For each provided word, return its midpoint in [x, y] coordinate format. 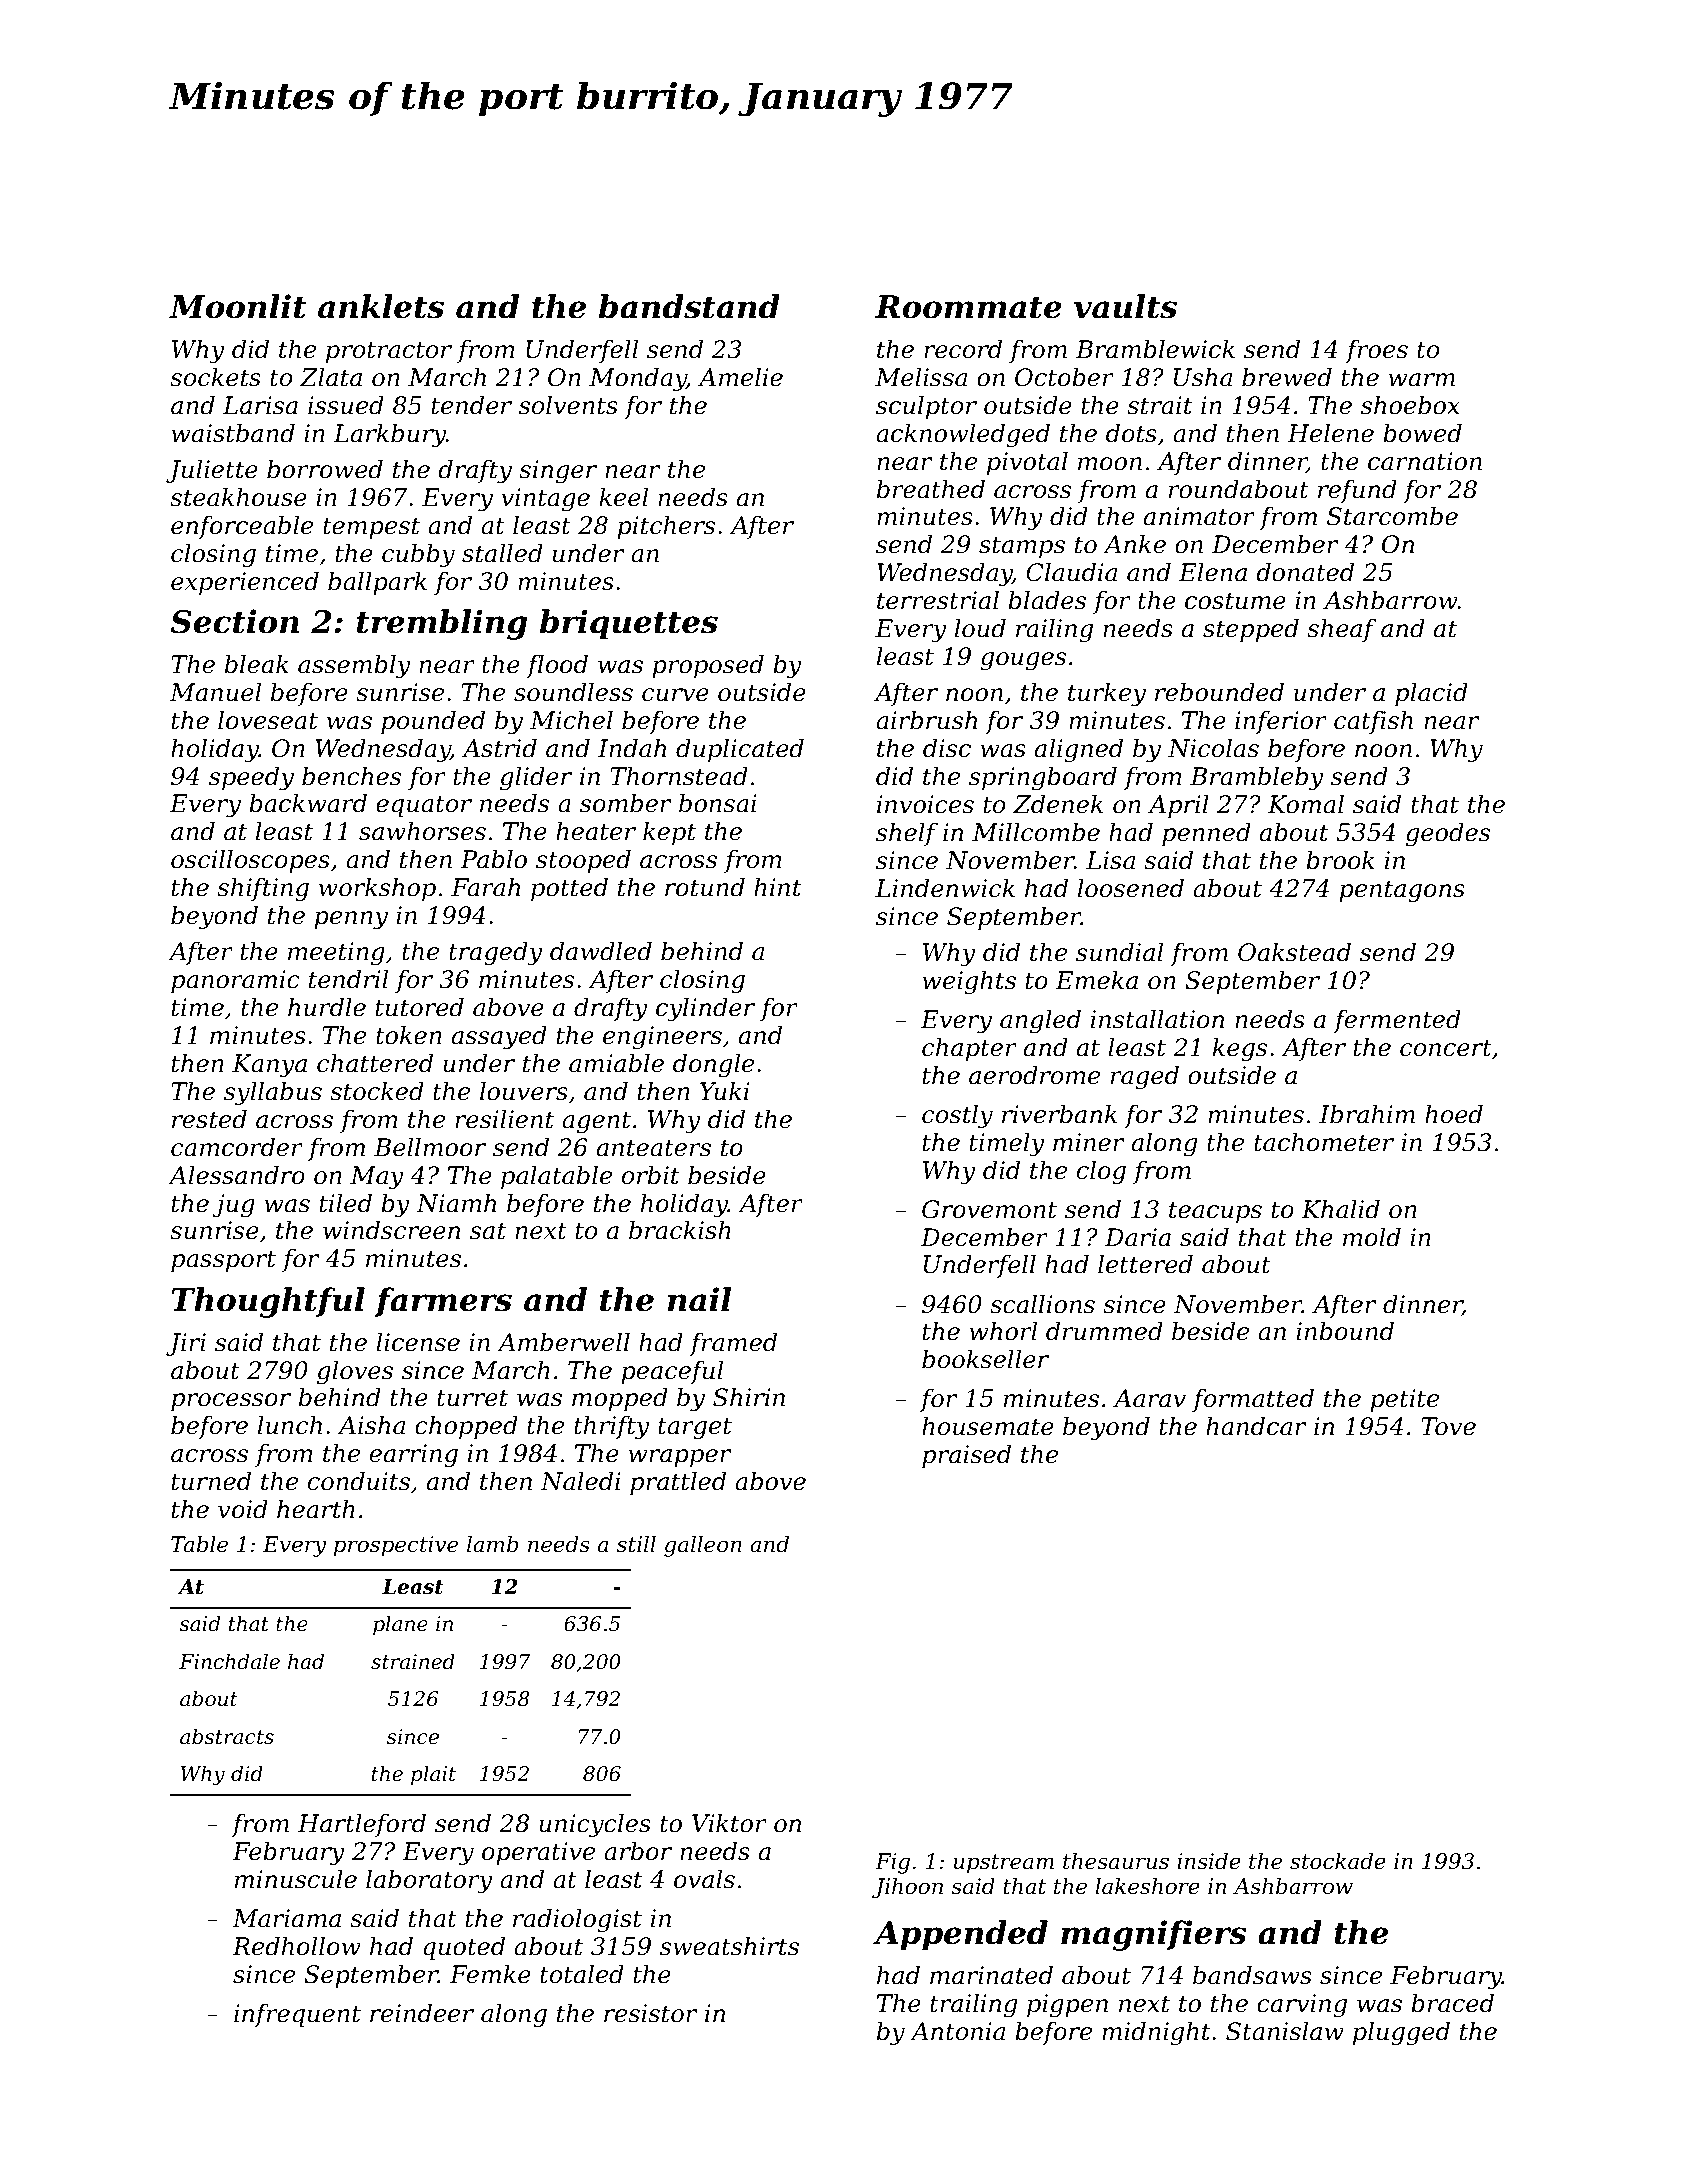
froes [1376, 351]
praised [966, 1456]
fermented [1397, 1021]
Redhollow [296, 1946]
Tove [1448, 1426]
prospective [396, 1546]
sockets [215, 377]
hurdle [327, 1007]
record [963, 349]
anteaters [654, 1148]
